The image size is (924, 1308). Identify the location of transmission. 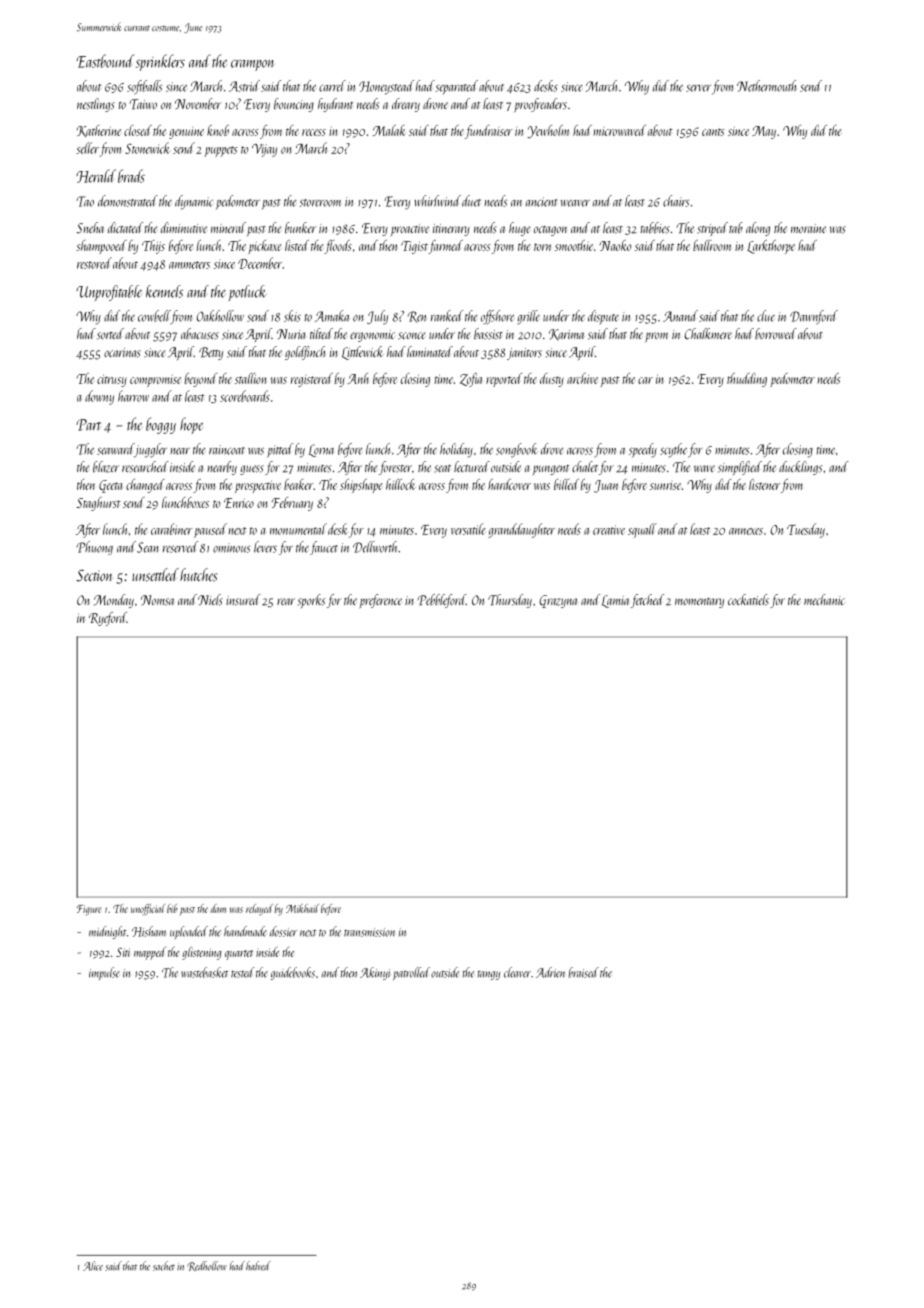
(369, 932).
